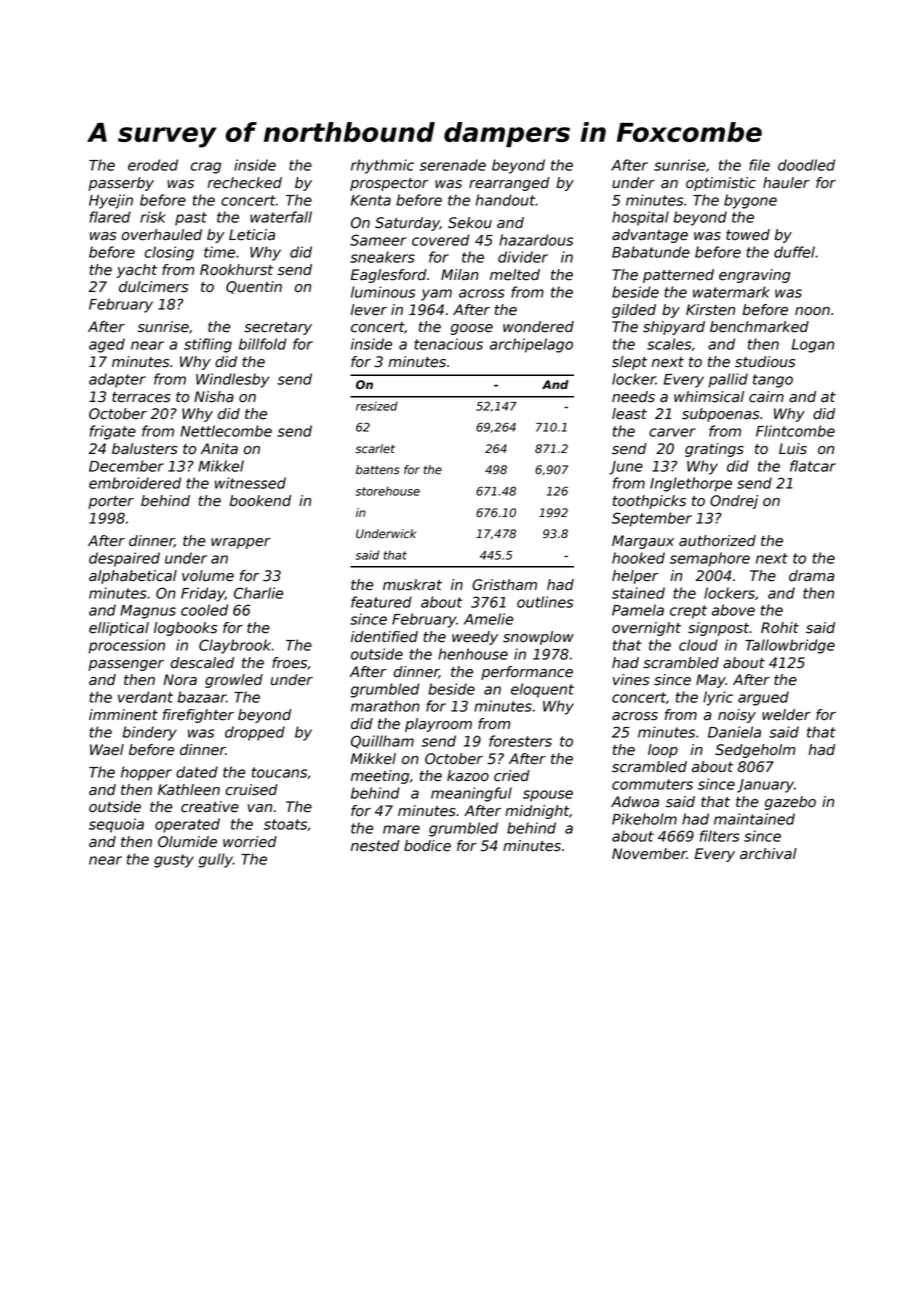  Describe the element at coordinates (719, 629) in the screenshot. I see `signpost` at that location.
